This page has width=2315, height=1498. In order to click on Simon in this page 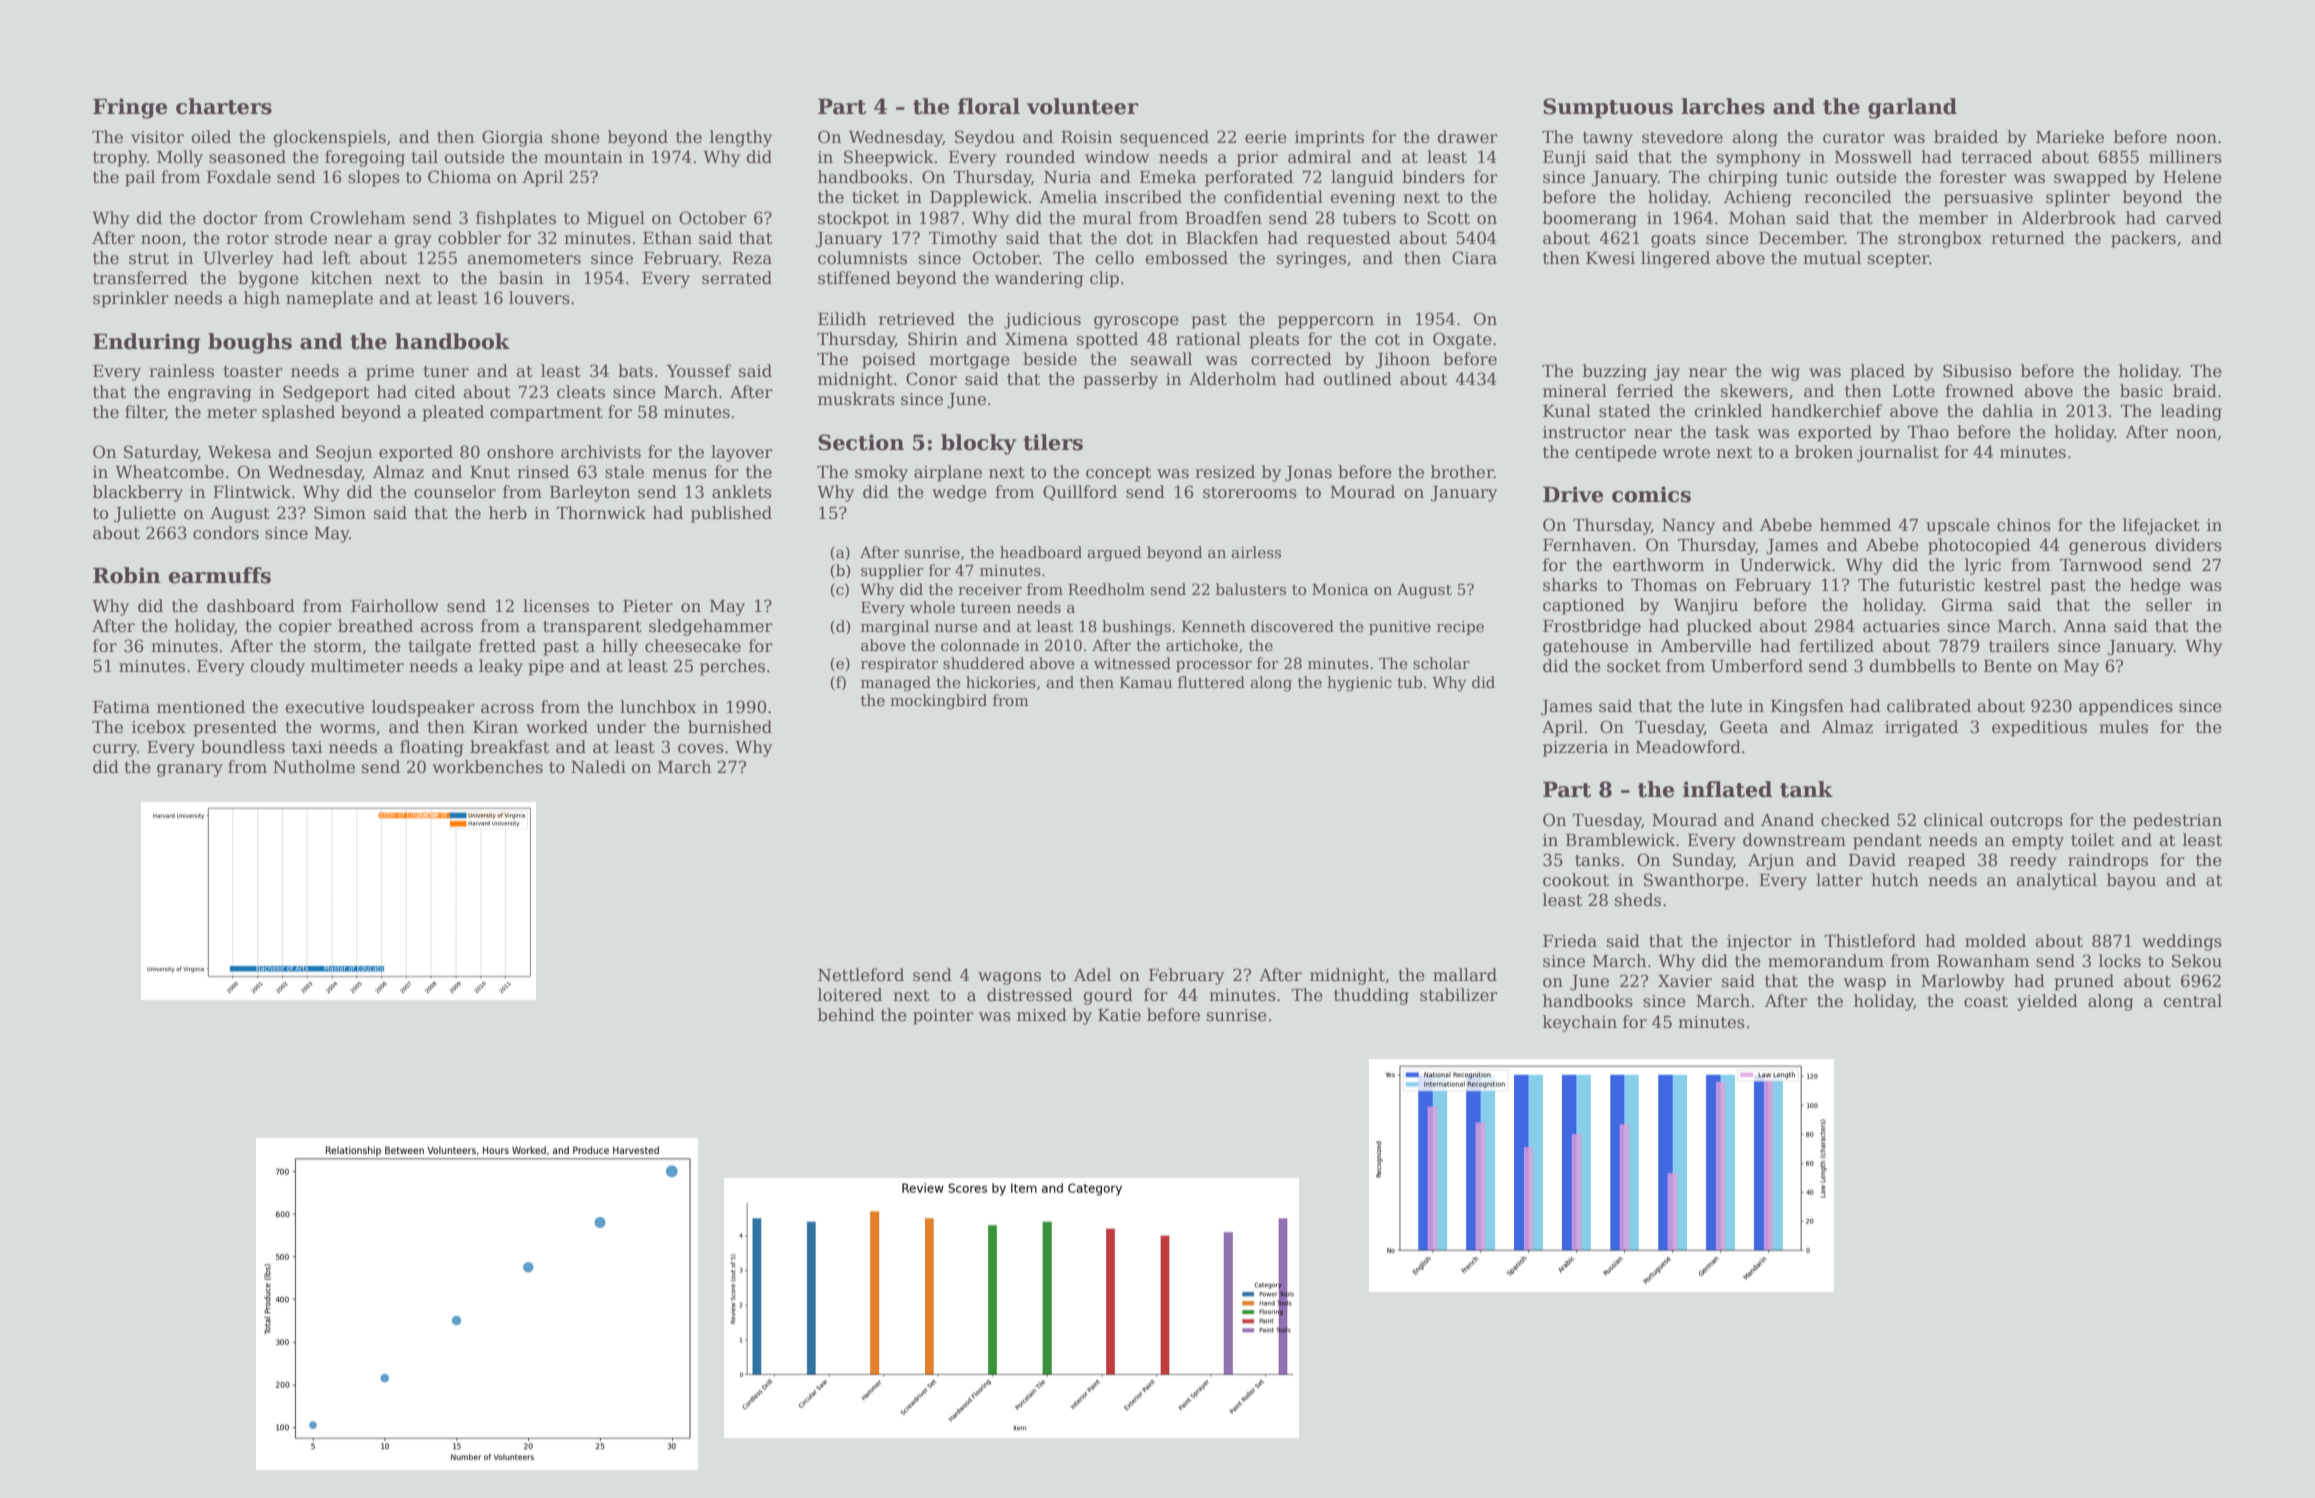, I will do `click(340, 513)`.
